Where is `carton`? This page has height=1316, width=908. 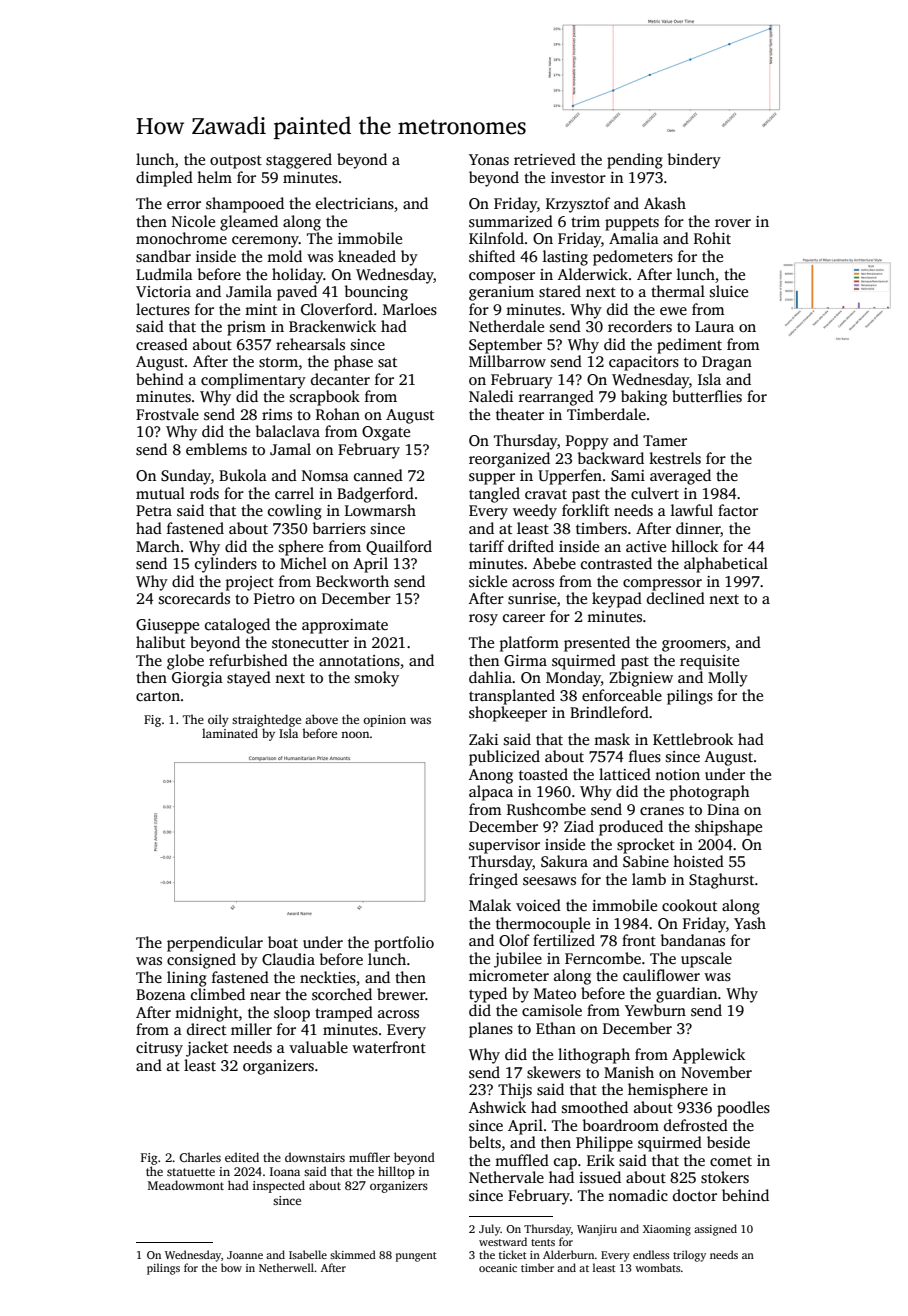 carton is located at coordinates (158, 696).
